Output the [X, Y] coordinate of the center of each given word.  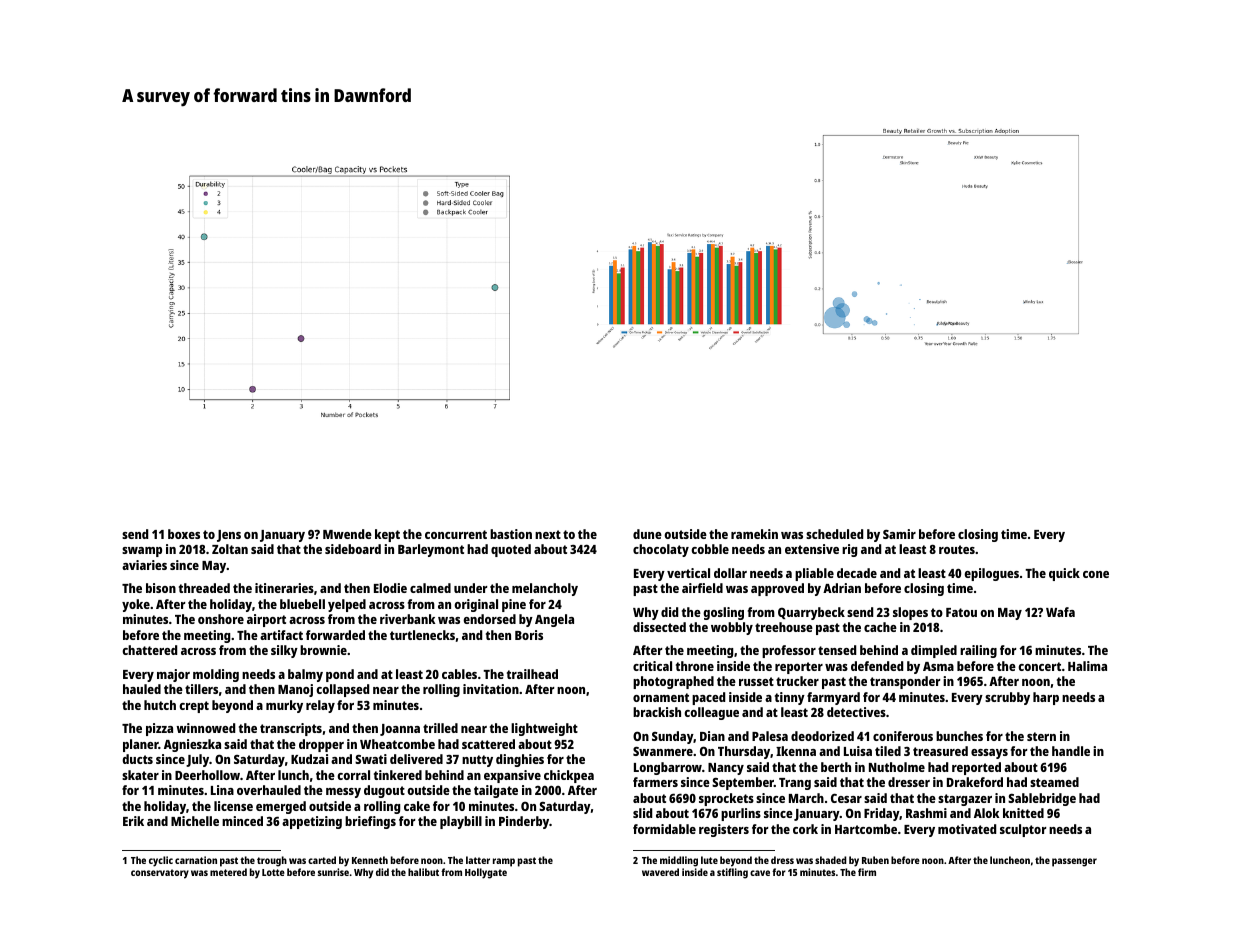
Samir [899, 534]
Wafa [1060, 612]
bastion [511, 534]
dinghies [520, 760]
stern [1041, 736]
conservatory [160, 874]
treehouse [784, 627]
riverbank [407, 619]
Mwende [347, 534]
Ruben [875, 860]
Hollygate [486, 873]
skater [140, 775]
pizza [159, 729]
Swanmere [663, 751]
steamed [1054, 782]
